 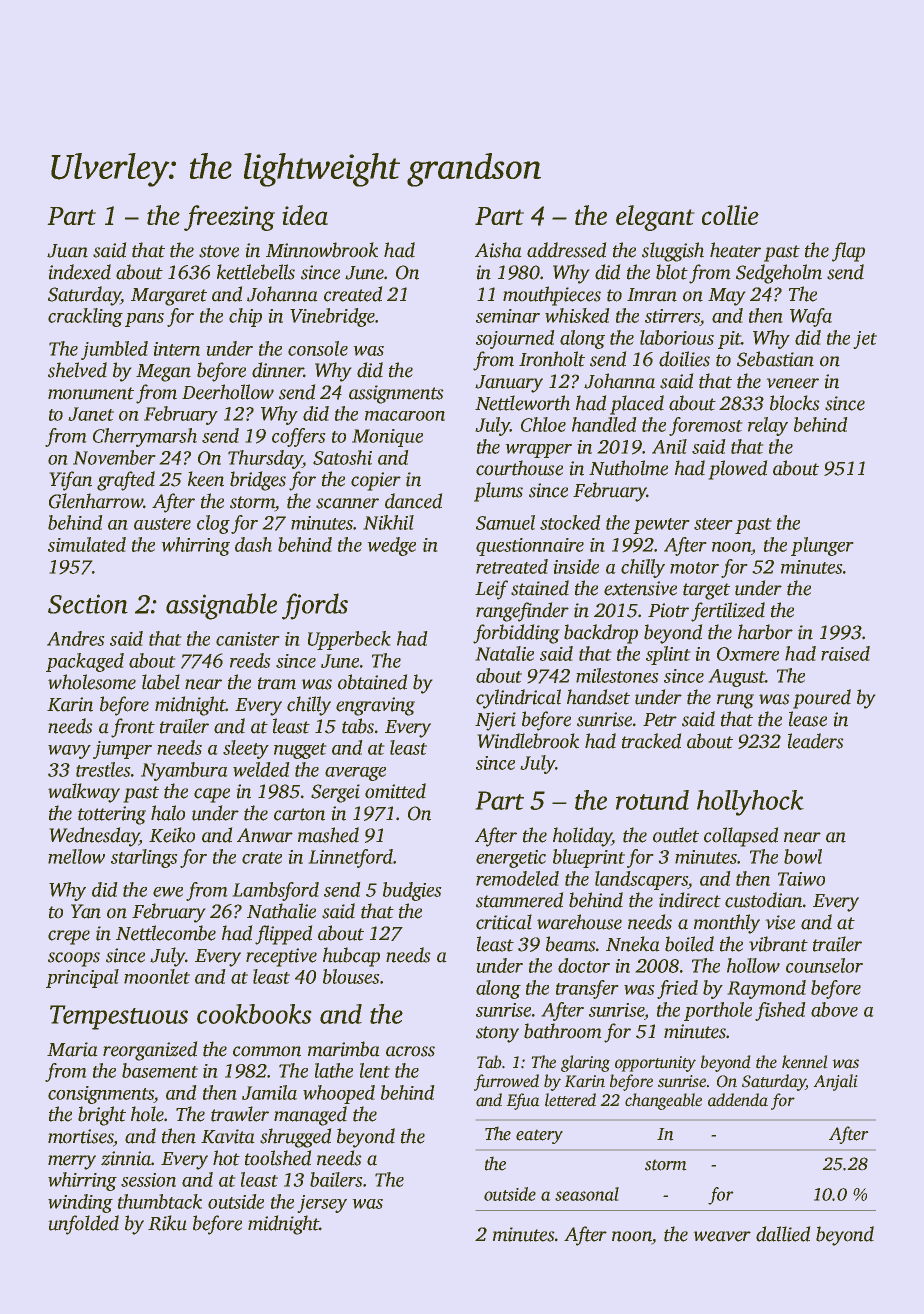 I want to click on freezing, so click(x=229, y=218).
